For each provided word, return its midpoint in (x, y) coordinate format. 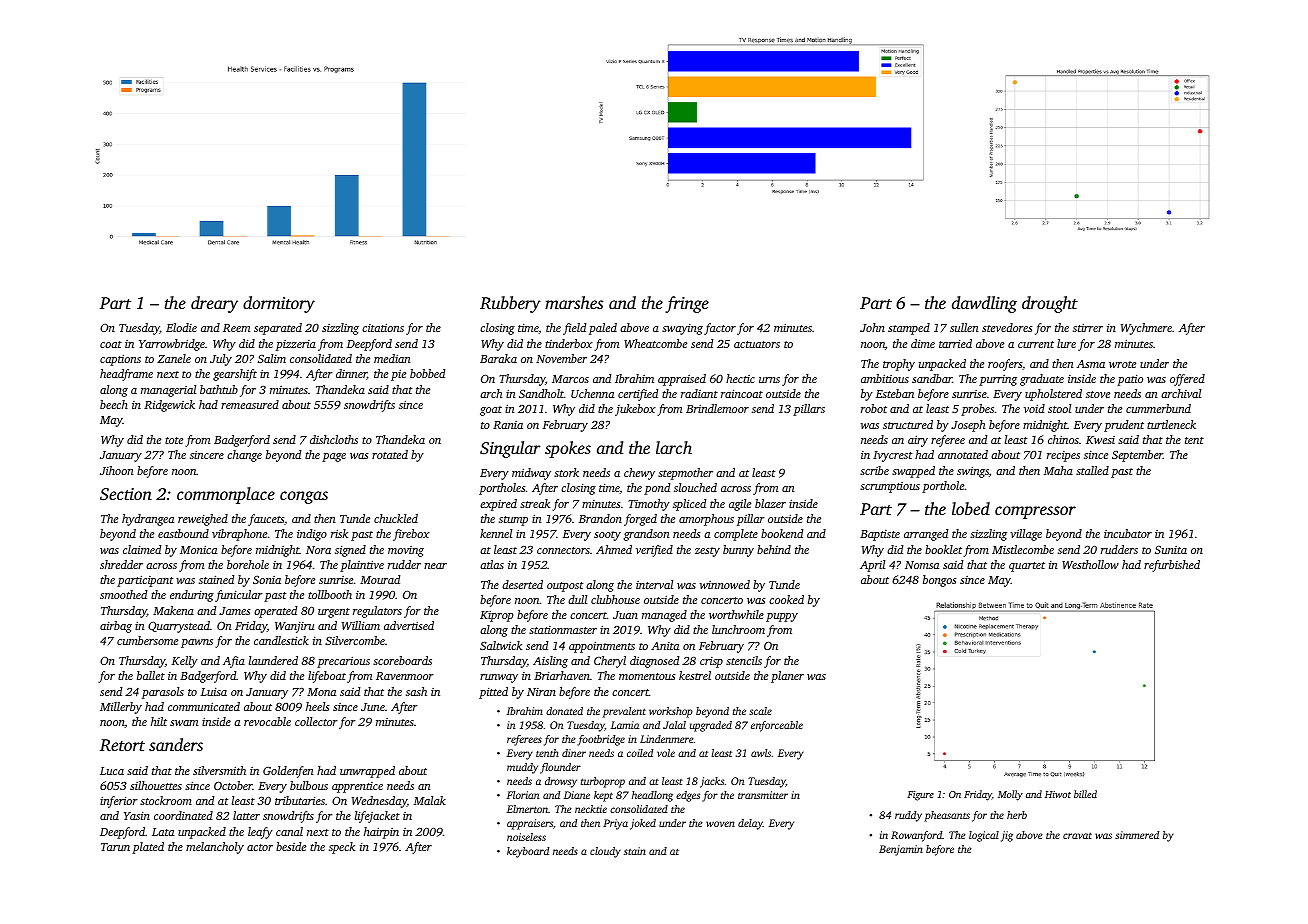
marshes (574, 302)
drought (1050, 304)
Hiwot (1058, 794)
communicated (204, 706)
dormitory (279, 304)
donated (564, 711)
